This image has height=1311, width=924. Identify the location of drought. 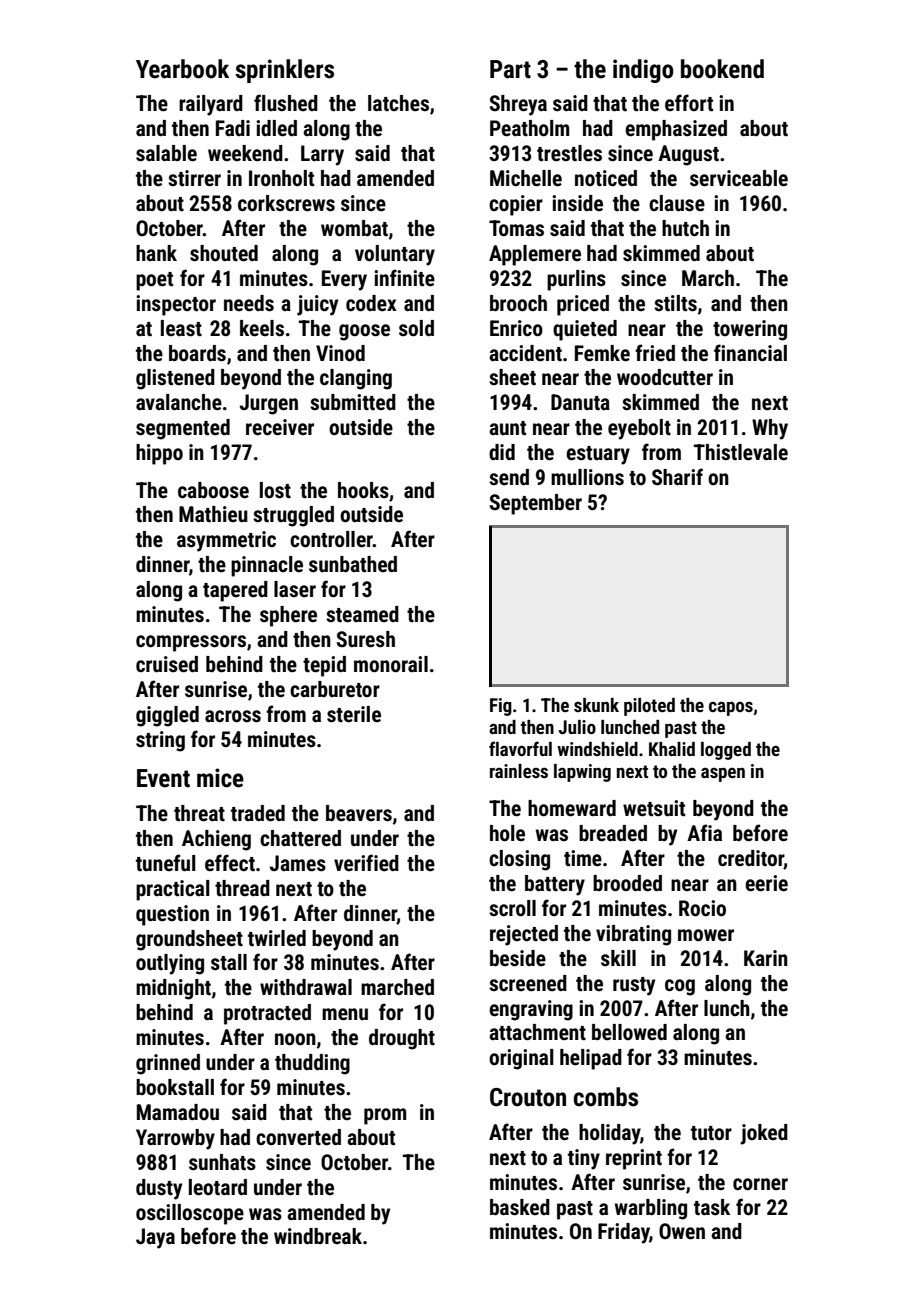
(402, 1039).
